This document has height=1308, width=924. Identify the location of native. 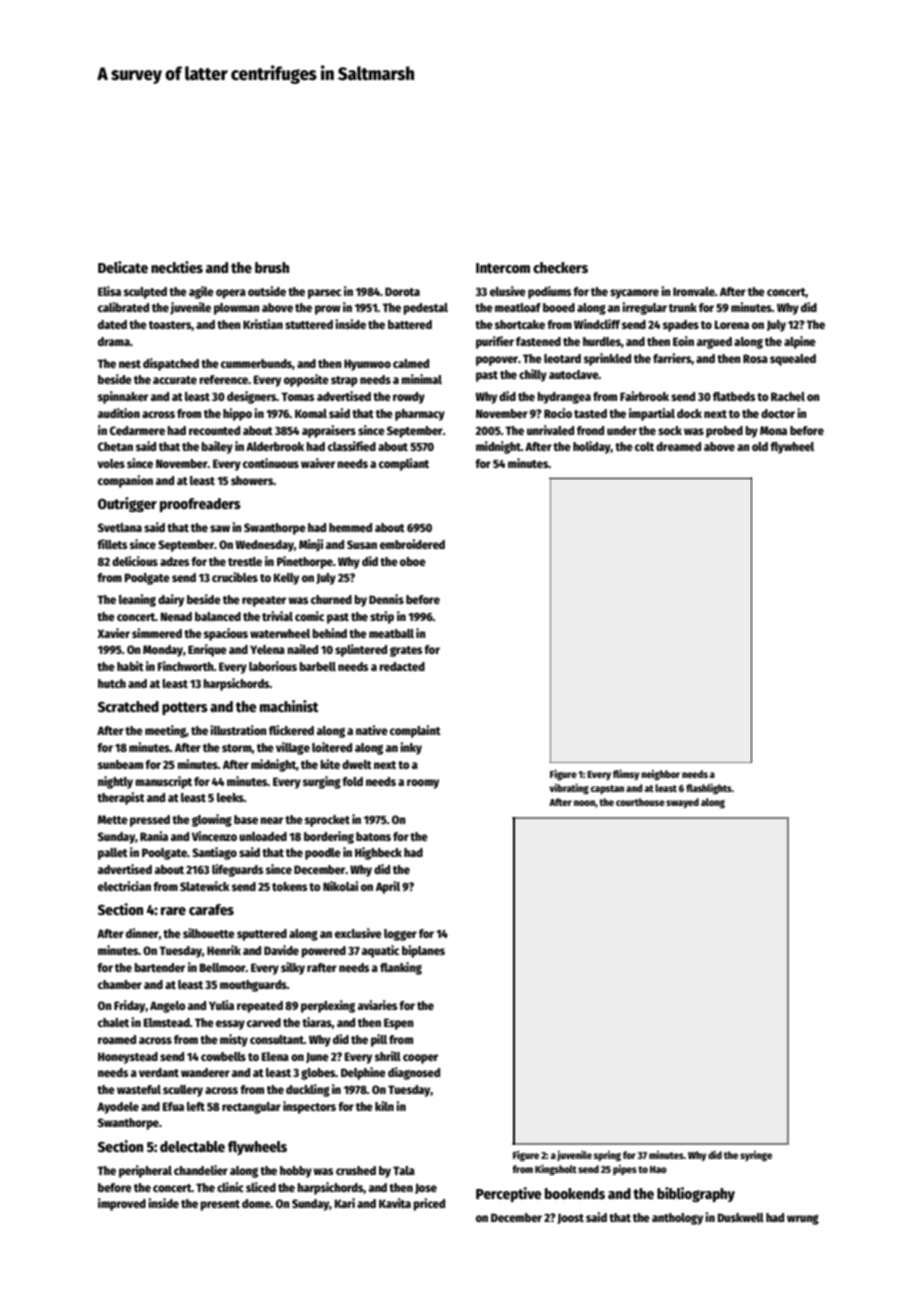
(372, 730).
